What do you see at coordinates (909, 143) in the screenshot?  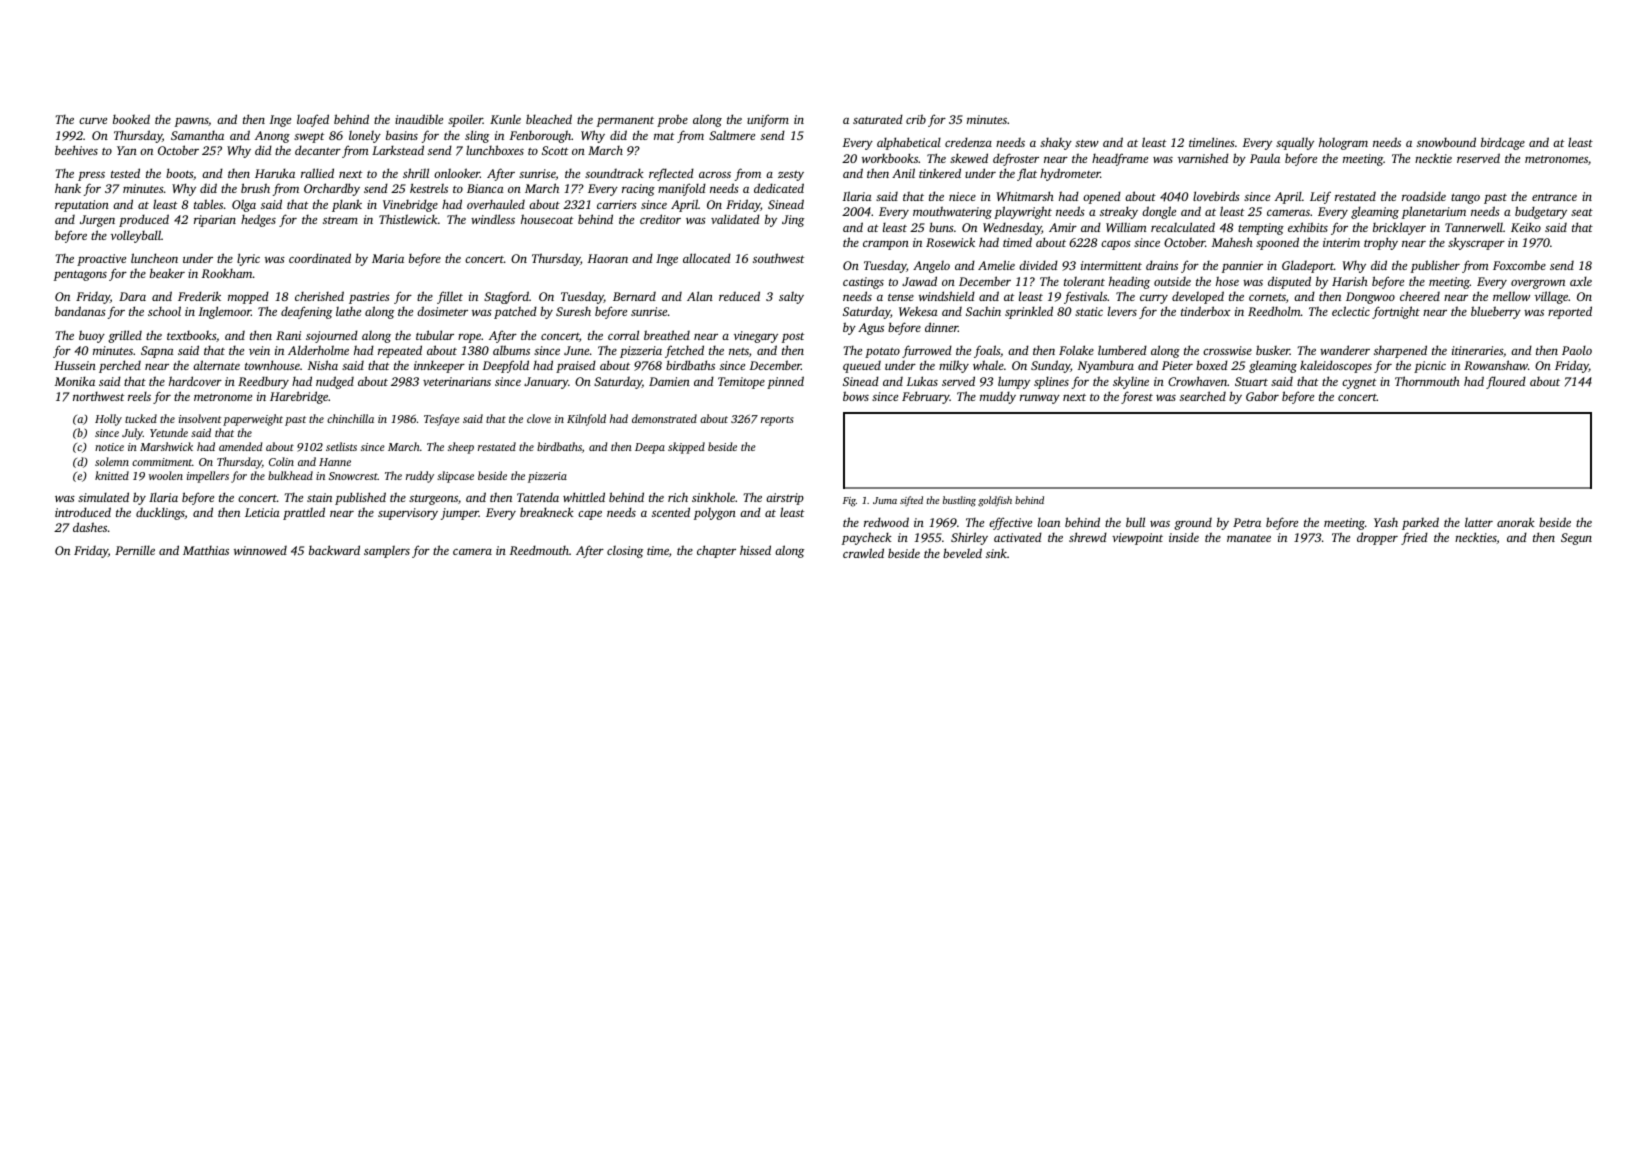 I see `alphabetical` at bounding box center [909, 143].
